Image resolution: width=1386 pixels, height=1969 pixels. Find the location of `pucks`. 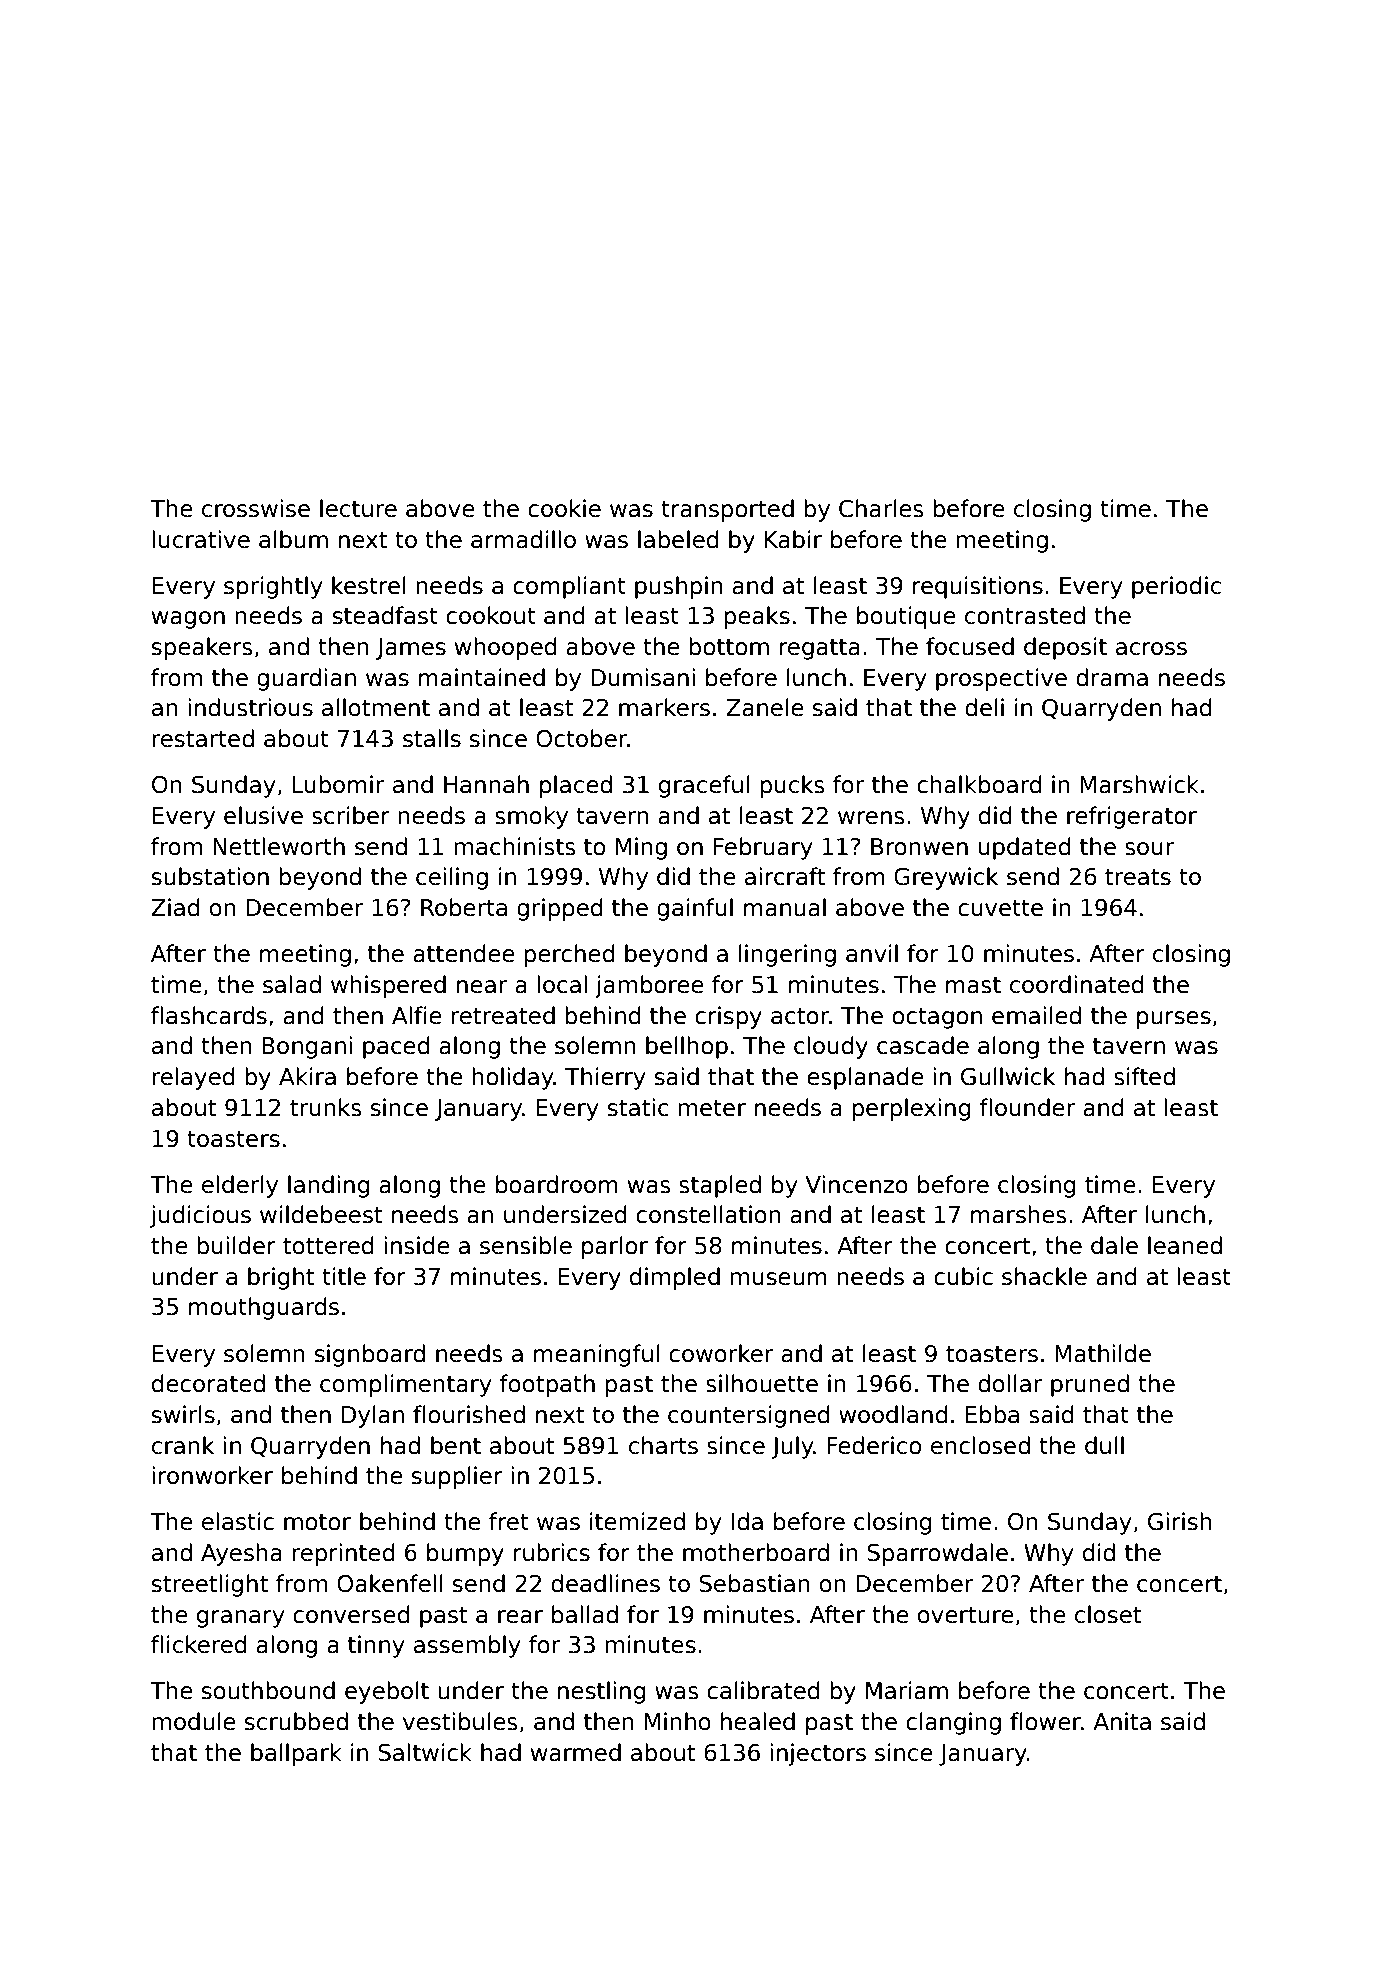

pucks is located at coordinates (792, 786).
